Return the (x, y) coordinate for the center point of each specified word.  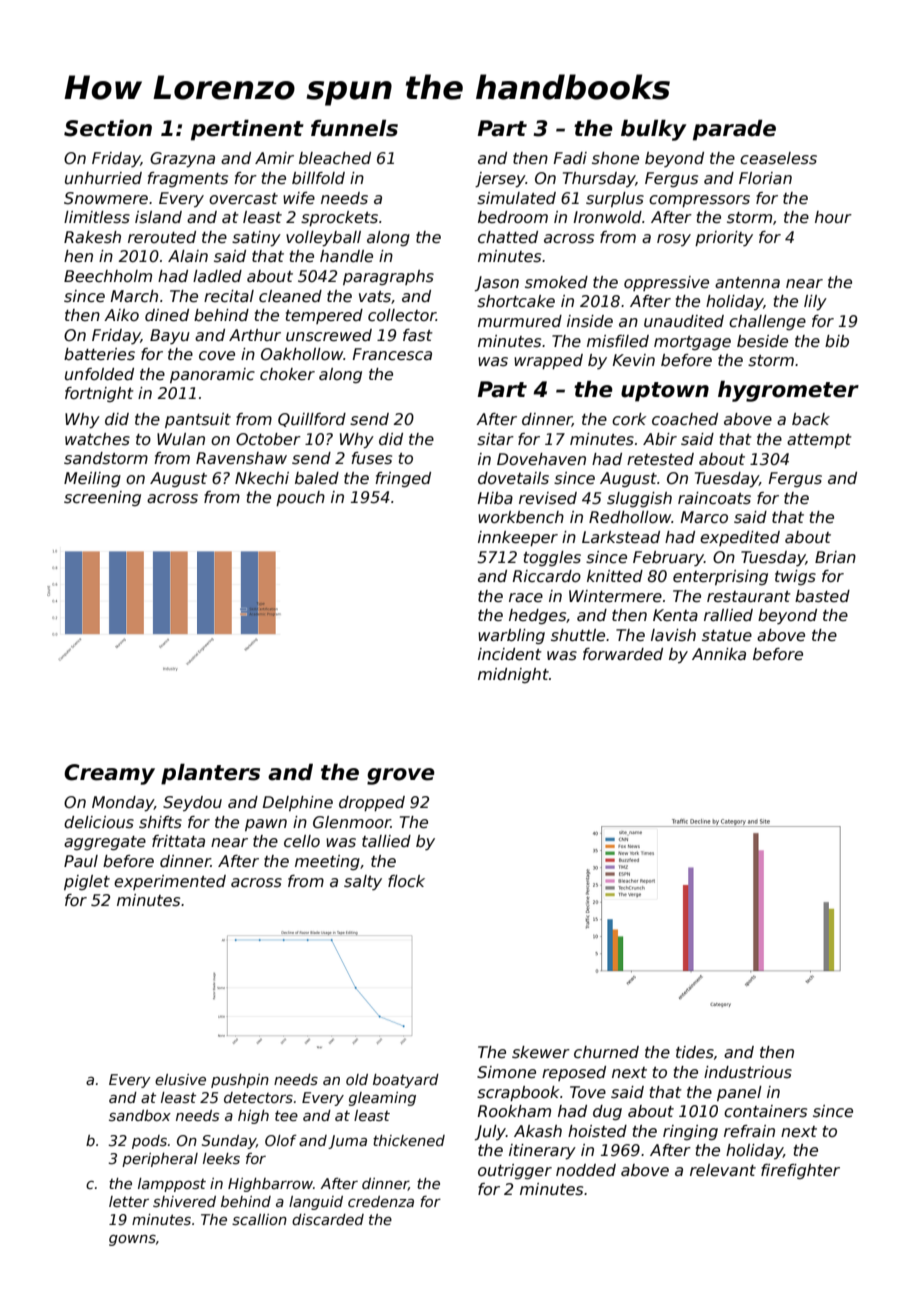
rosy (674, 240)
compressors (699, 201)
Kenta (675, 615)
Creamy (109, 774)
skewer (541, 1052)
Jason (497, 283)
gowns (132, 1240)
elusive (180, 1079)
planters (210, 774)
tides (695, 1052)
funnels (354, 128)
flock (406, 881)
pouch (300, 498)
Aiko (121, 315)
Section (108, 128)
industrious (748, 1072)
